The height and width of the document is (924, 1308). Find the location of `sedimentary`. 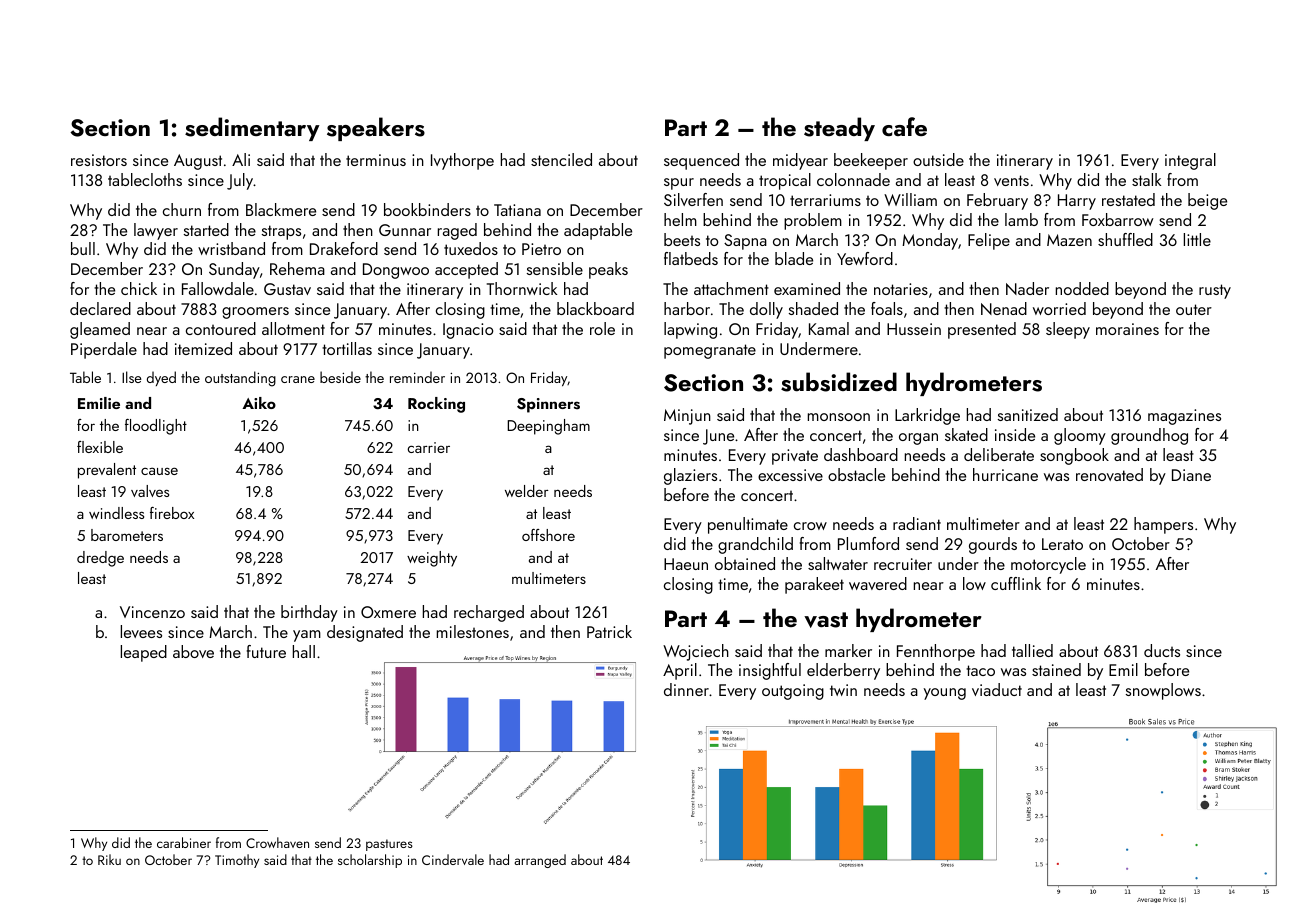

sedimentary is located at coordinates (252, 129).
